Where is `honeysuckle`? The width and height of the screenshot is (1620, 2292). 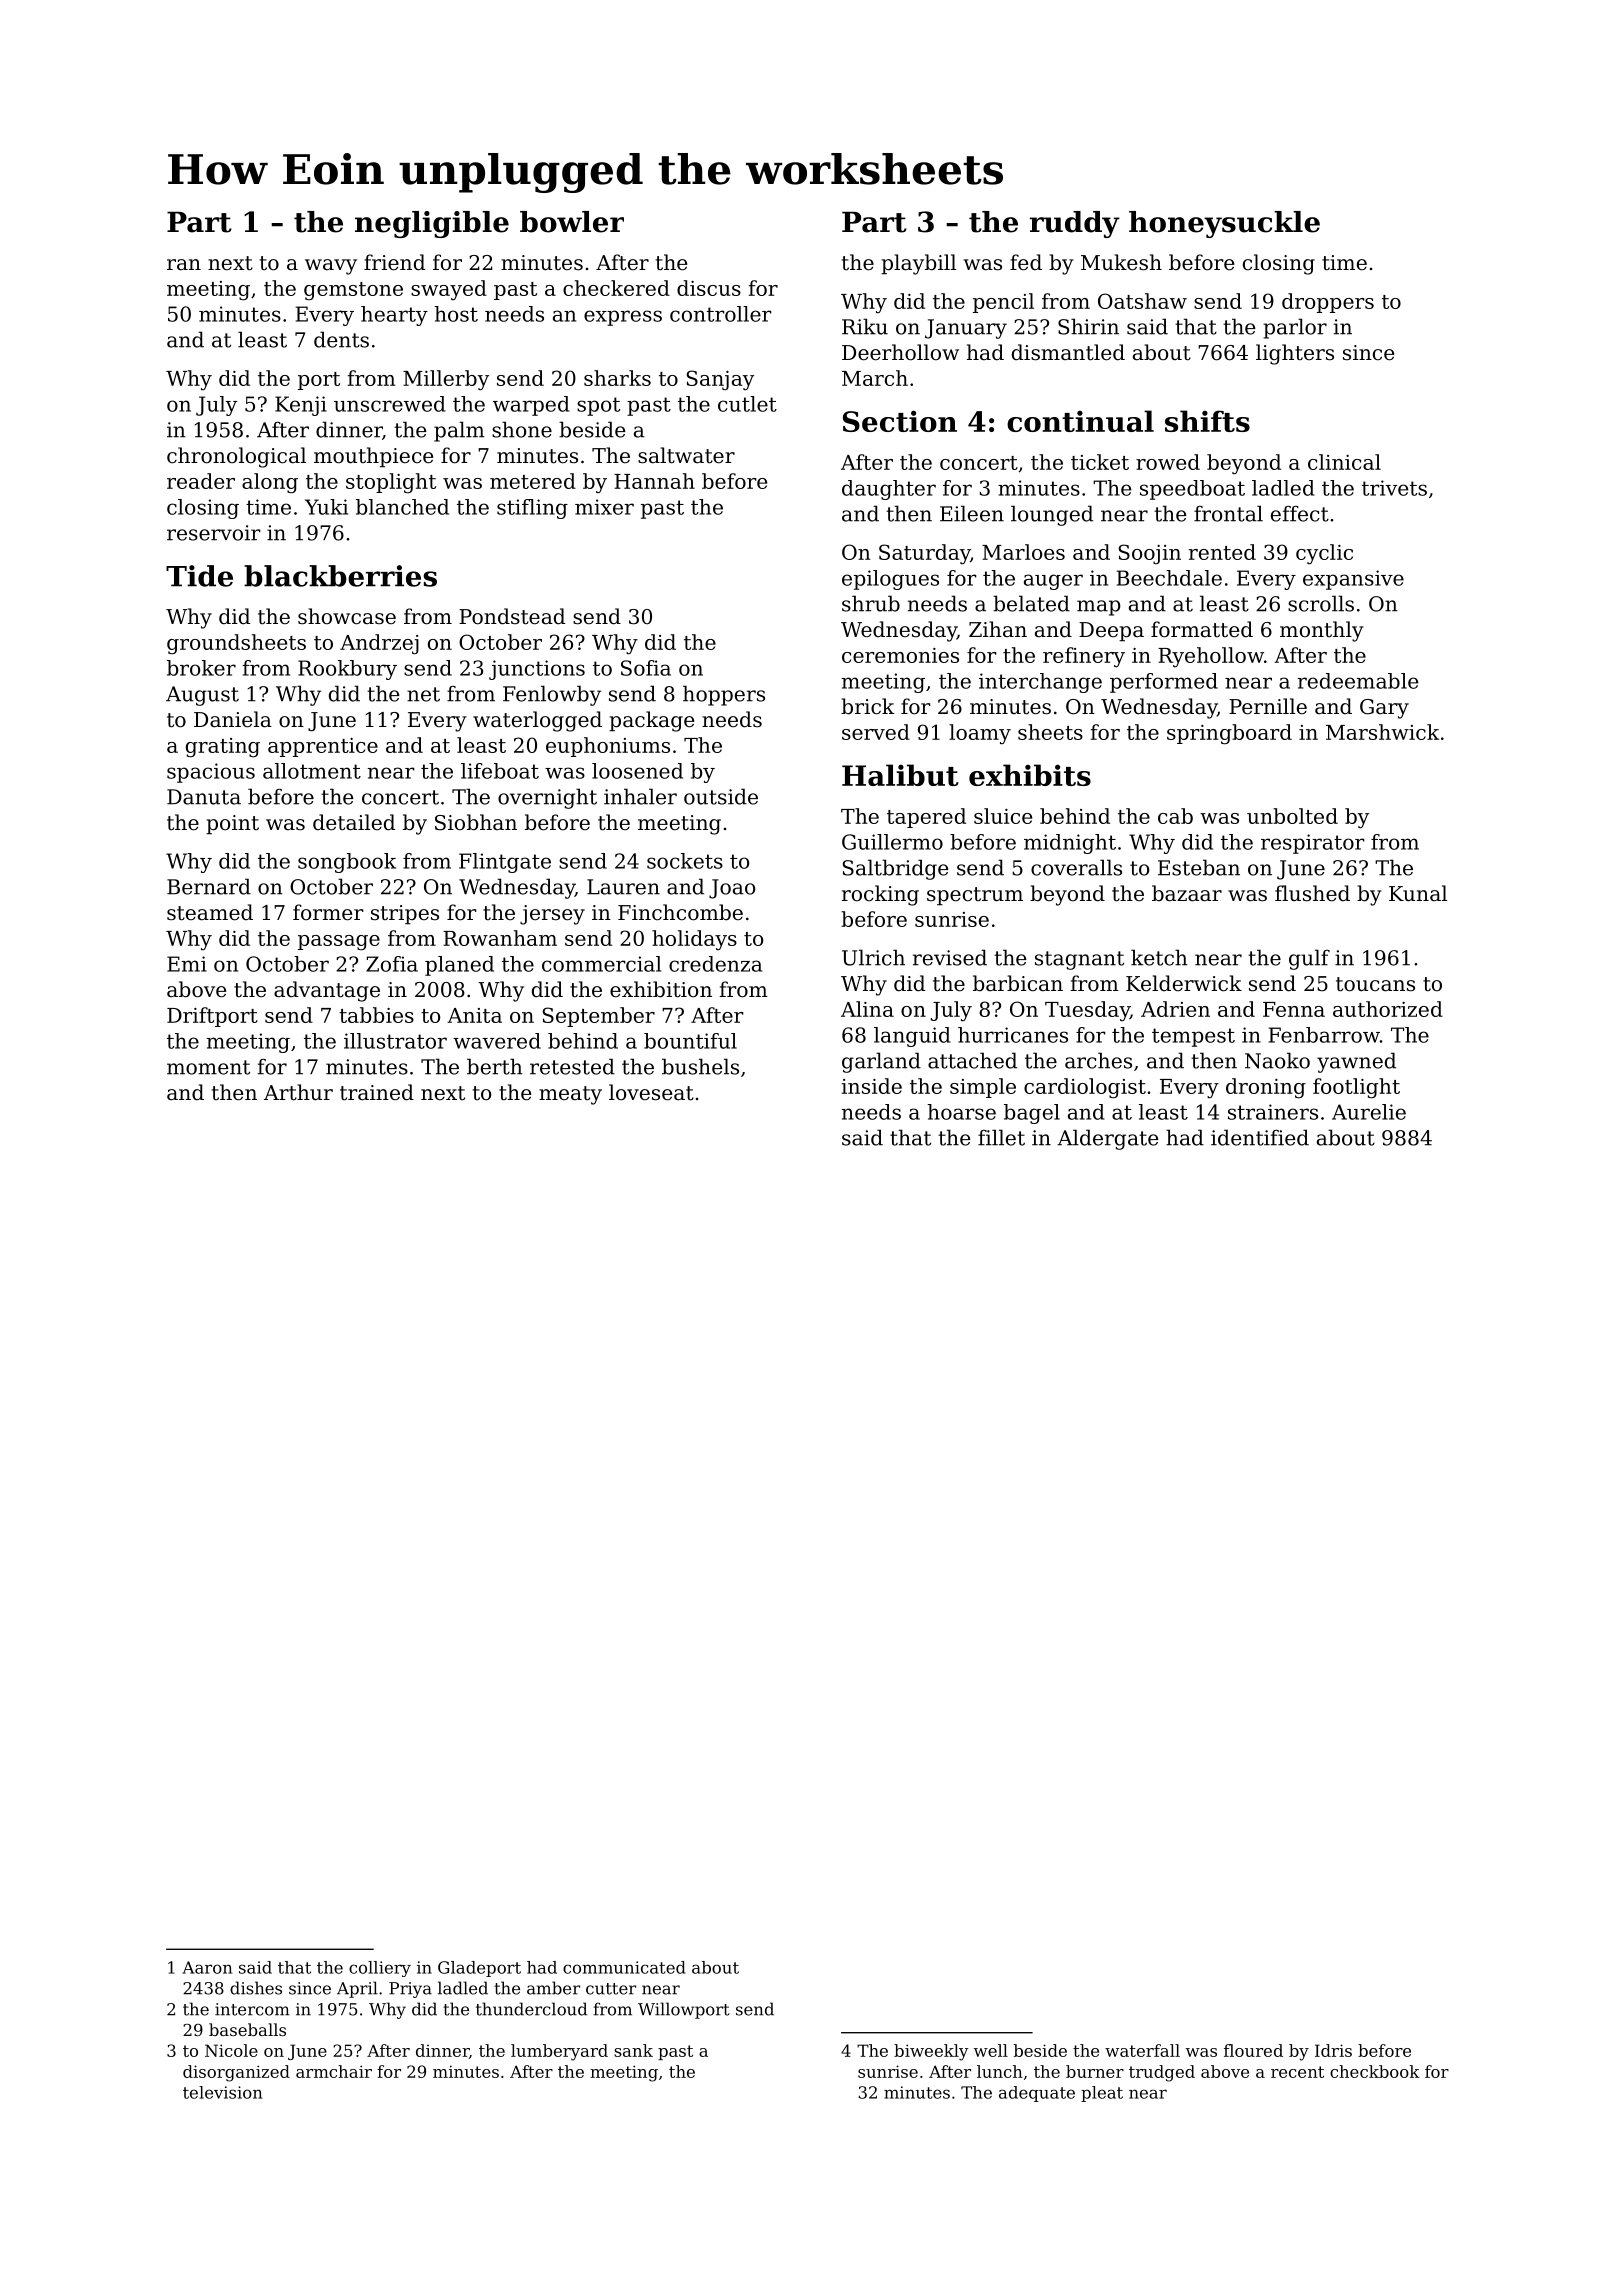 honeysuckle is located at coordinates (1224, 224).
